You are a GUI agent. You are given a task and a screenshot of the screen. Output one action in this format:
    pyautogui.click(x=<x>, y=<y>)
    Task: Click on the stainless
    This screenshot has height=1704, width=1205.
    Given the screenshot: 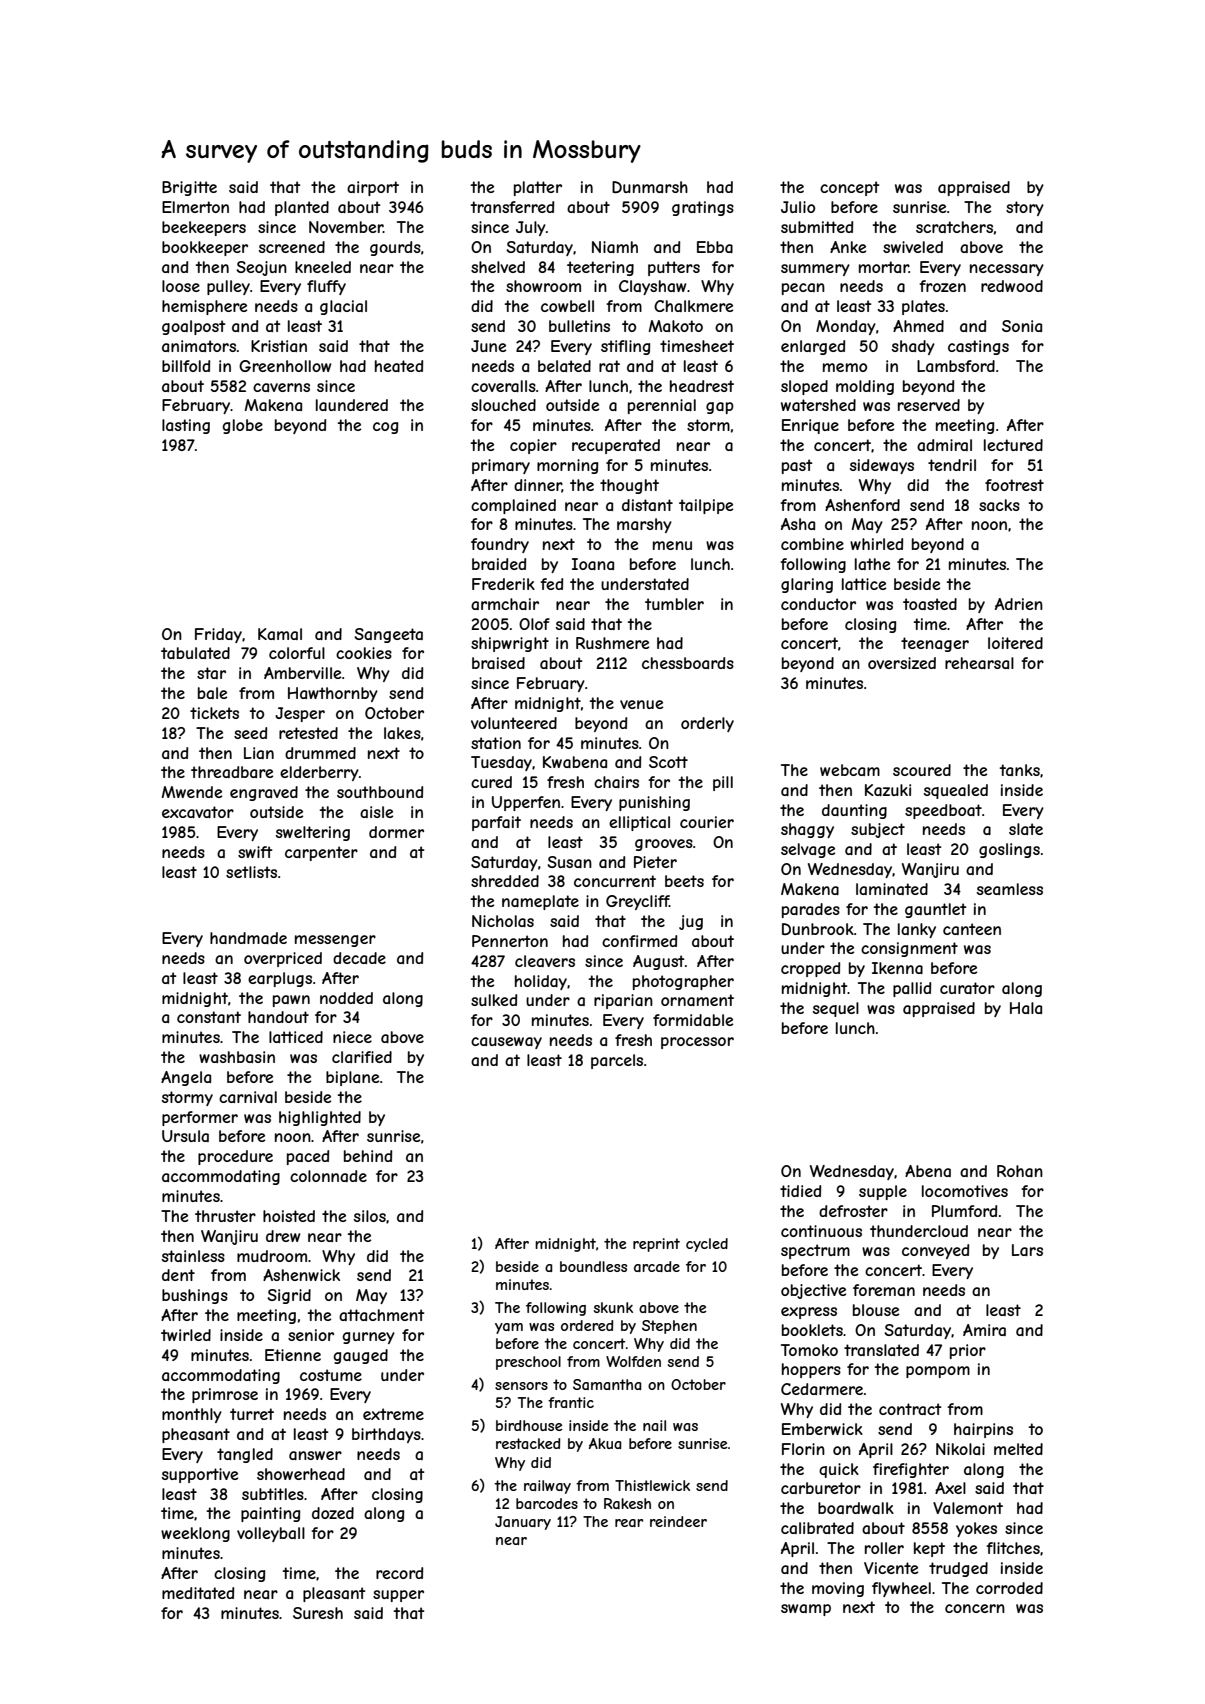 What is the action you would take?
    pyautogui.click(x=193, y=1256)
